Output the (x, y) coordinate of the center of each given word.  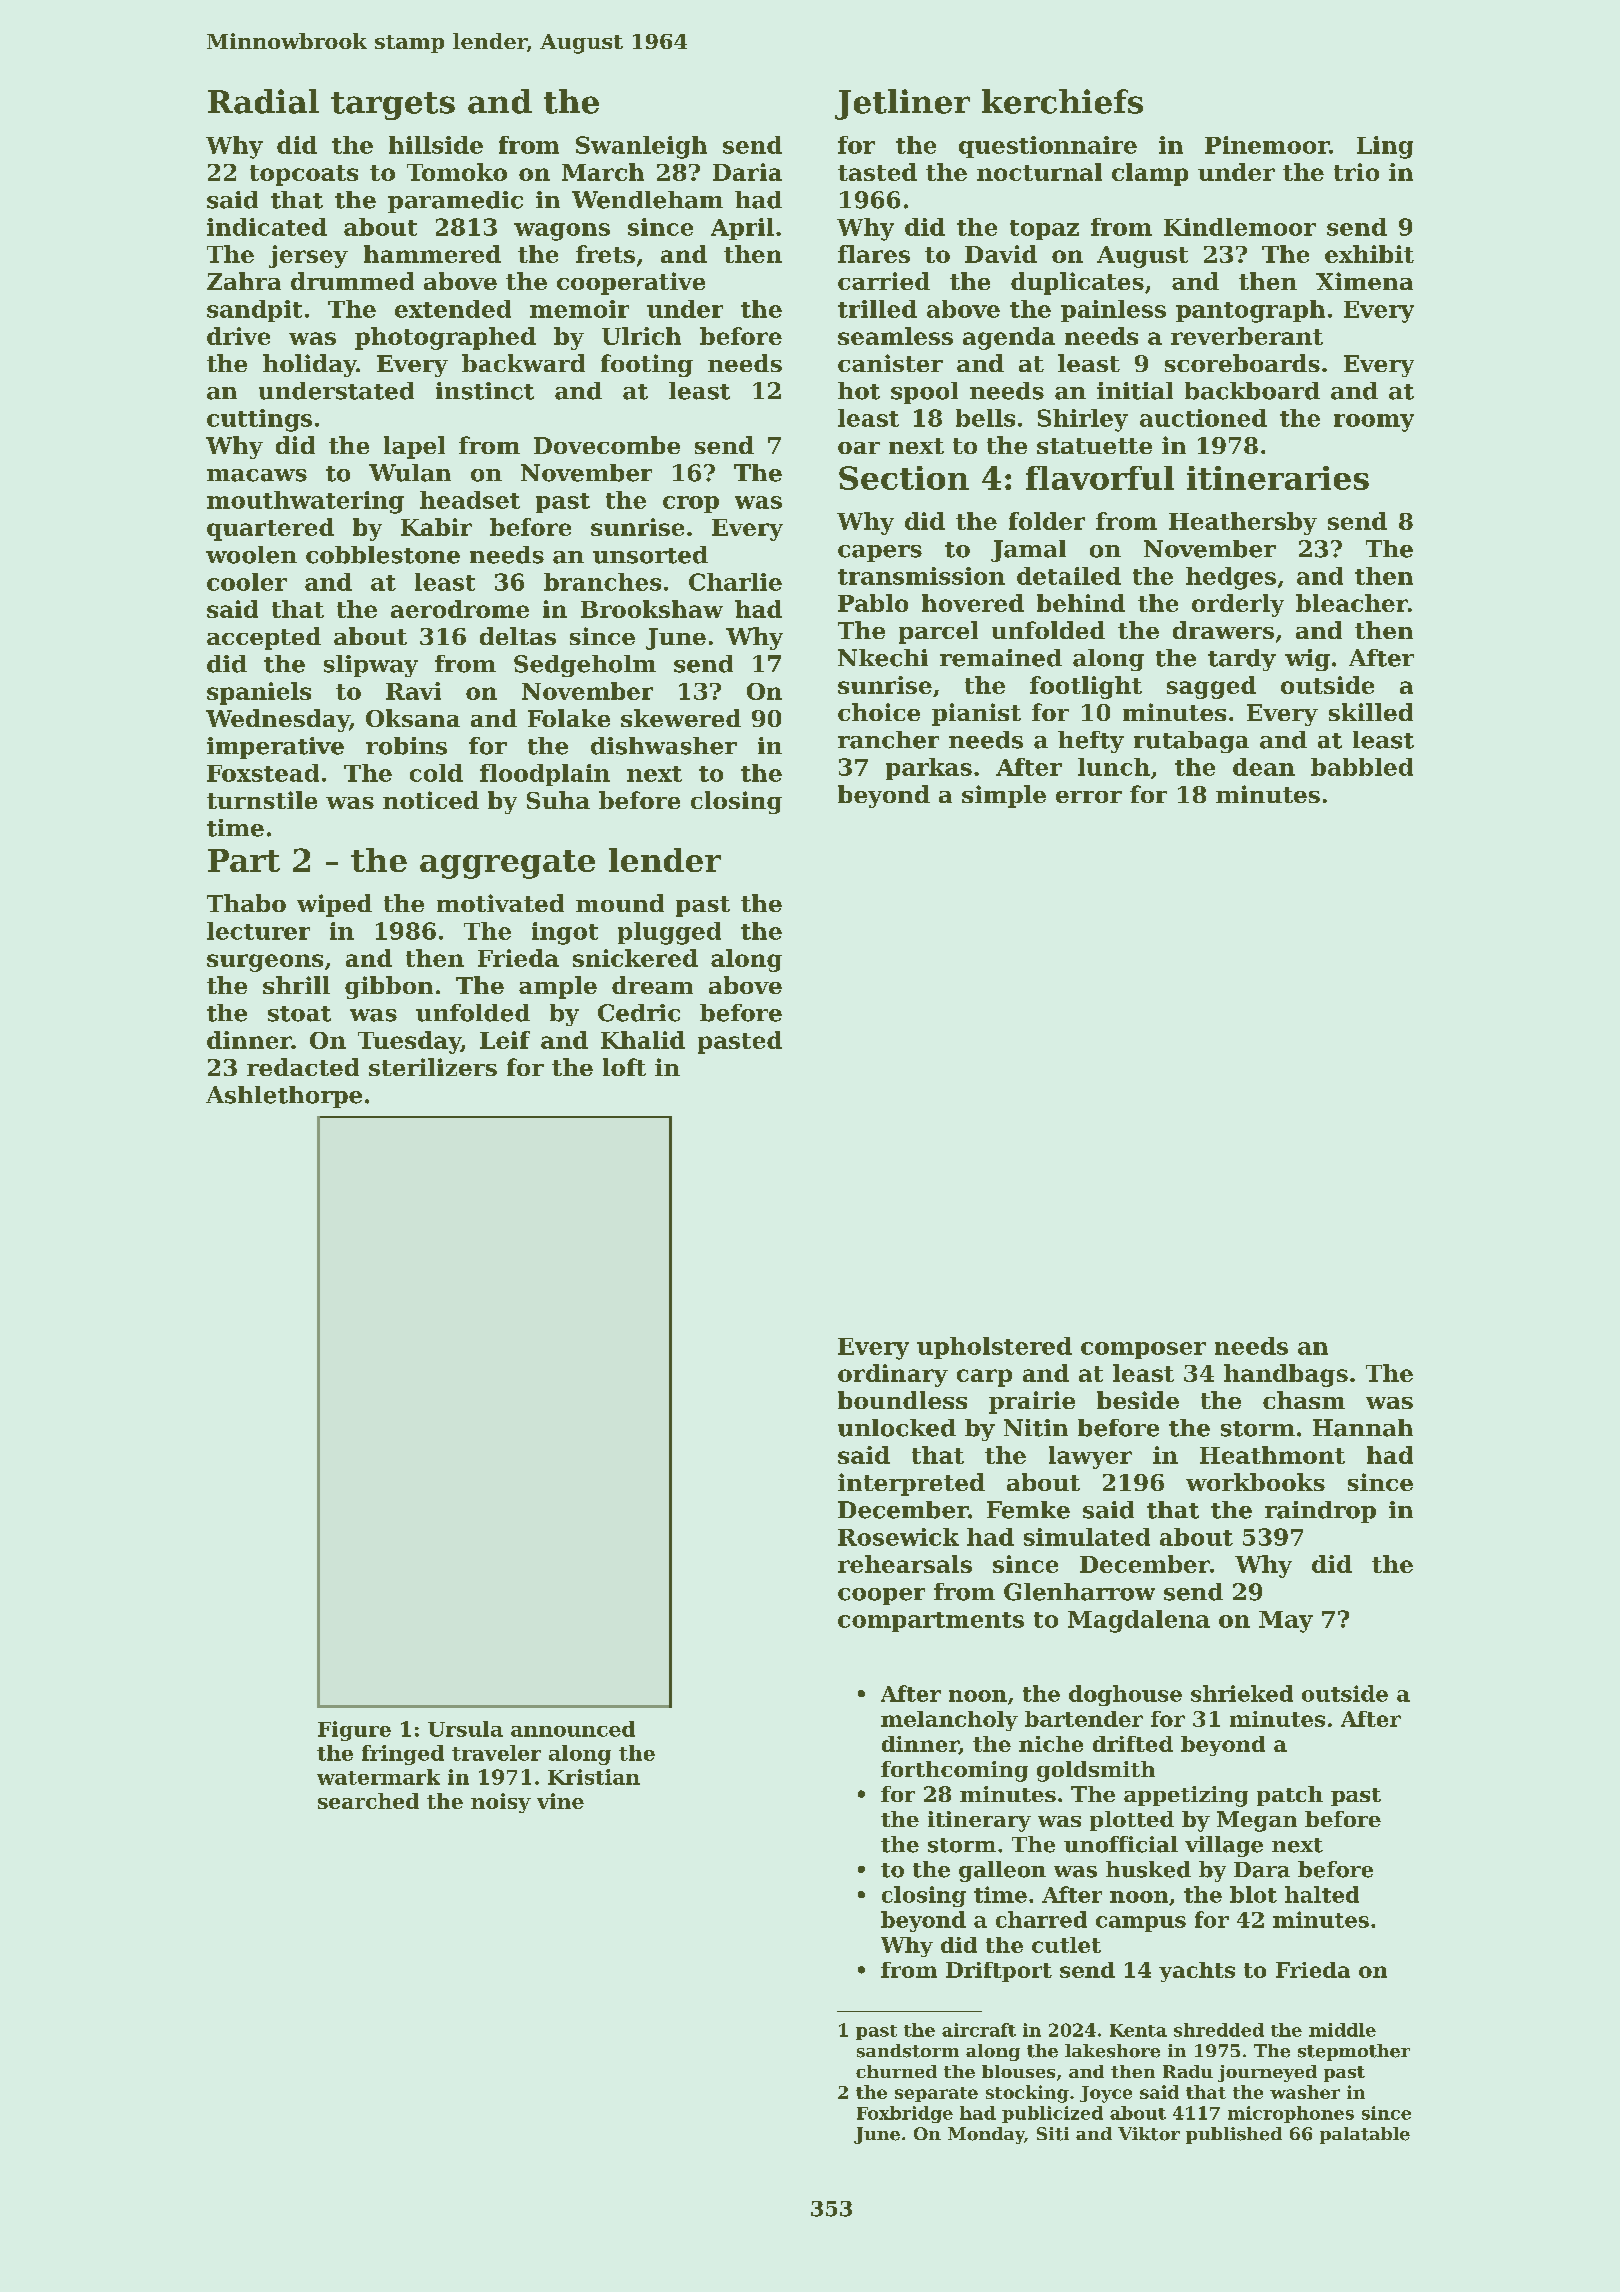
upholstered (994, 1348)
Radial (263, 101)
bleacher (1352, 603)
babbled (1362, 767)
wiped (334, 905)
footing (647, 365)
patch (1290, 1796)
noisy (501, 1803)
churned (896, 2071)
